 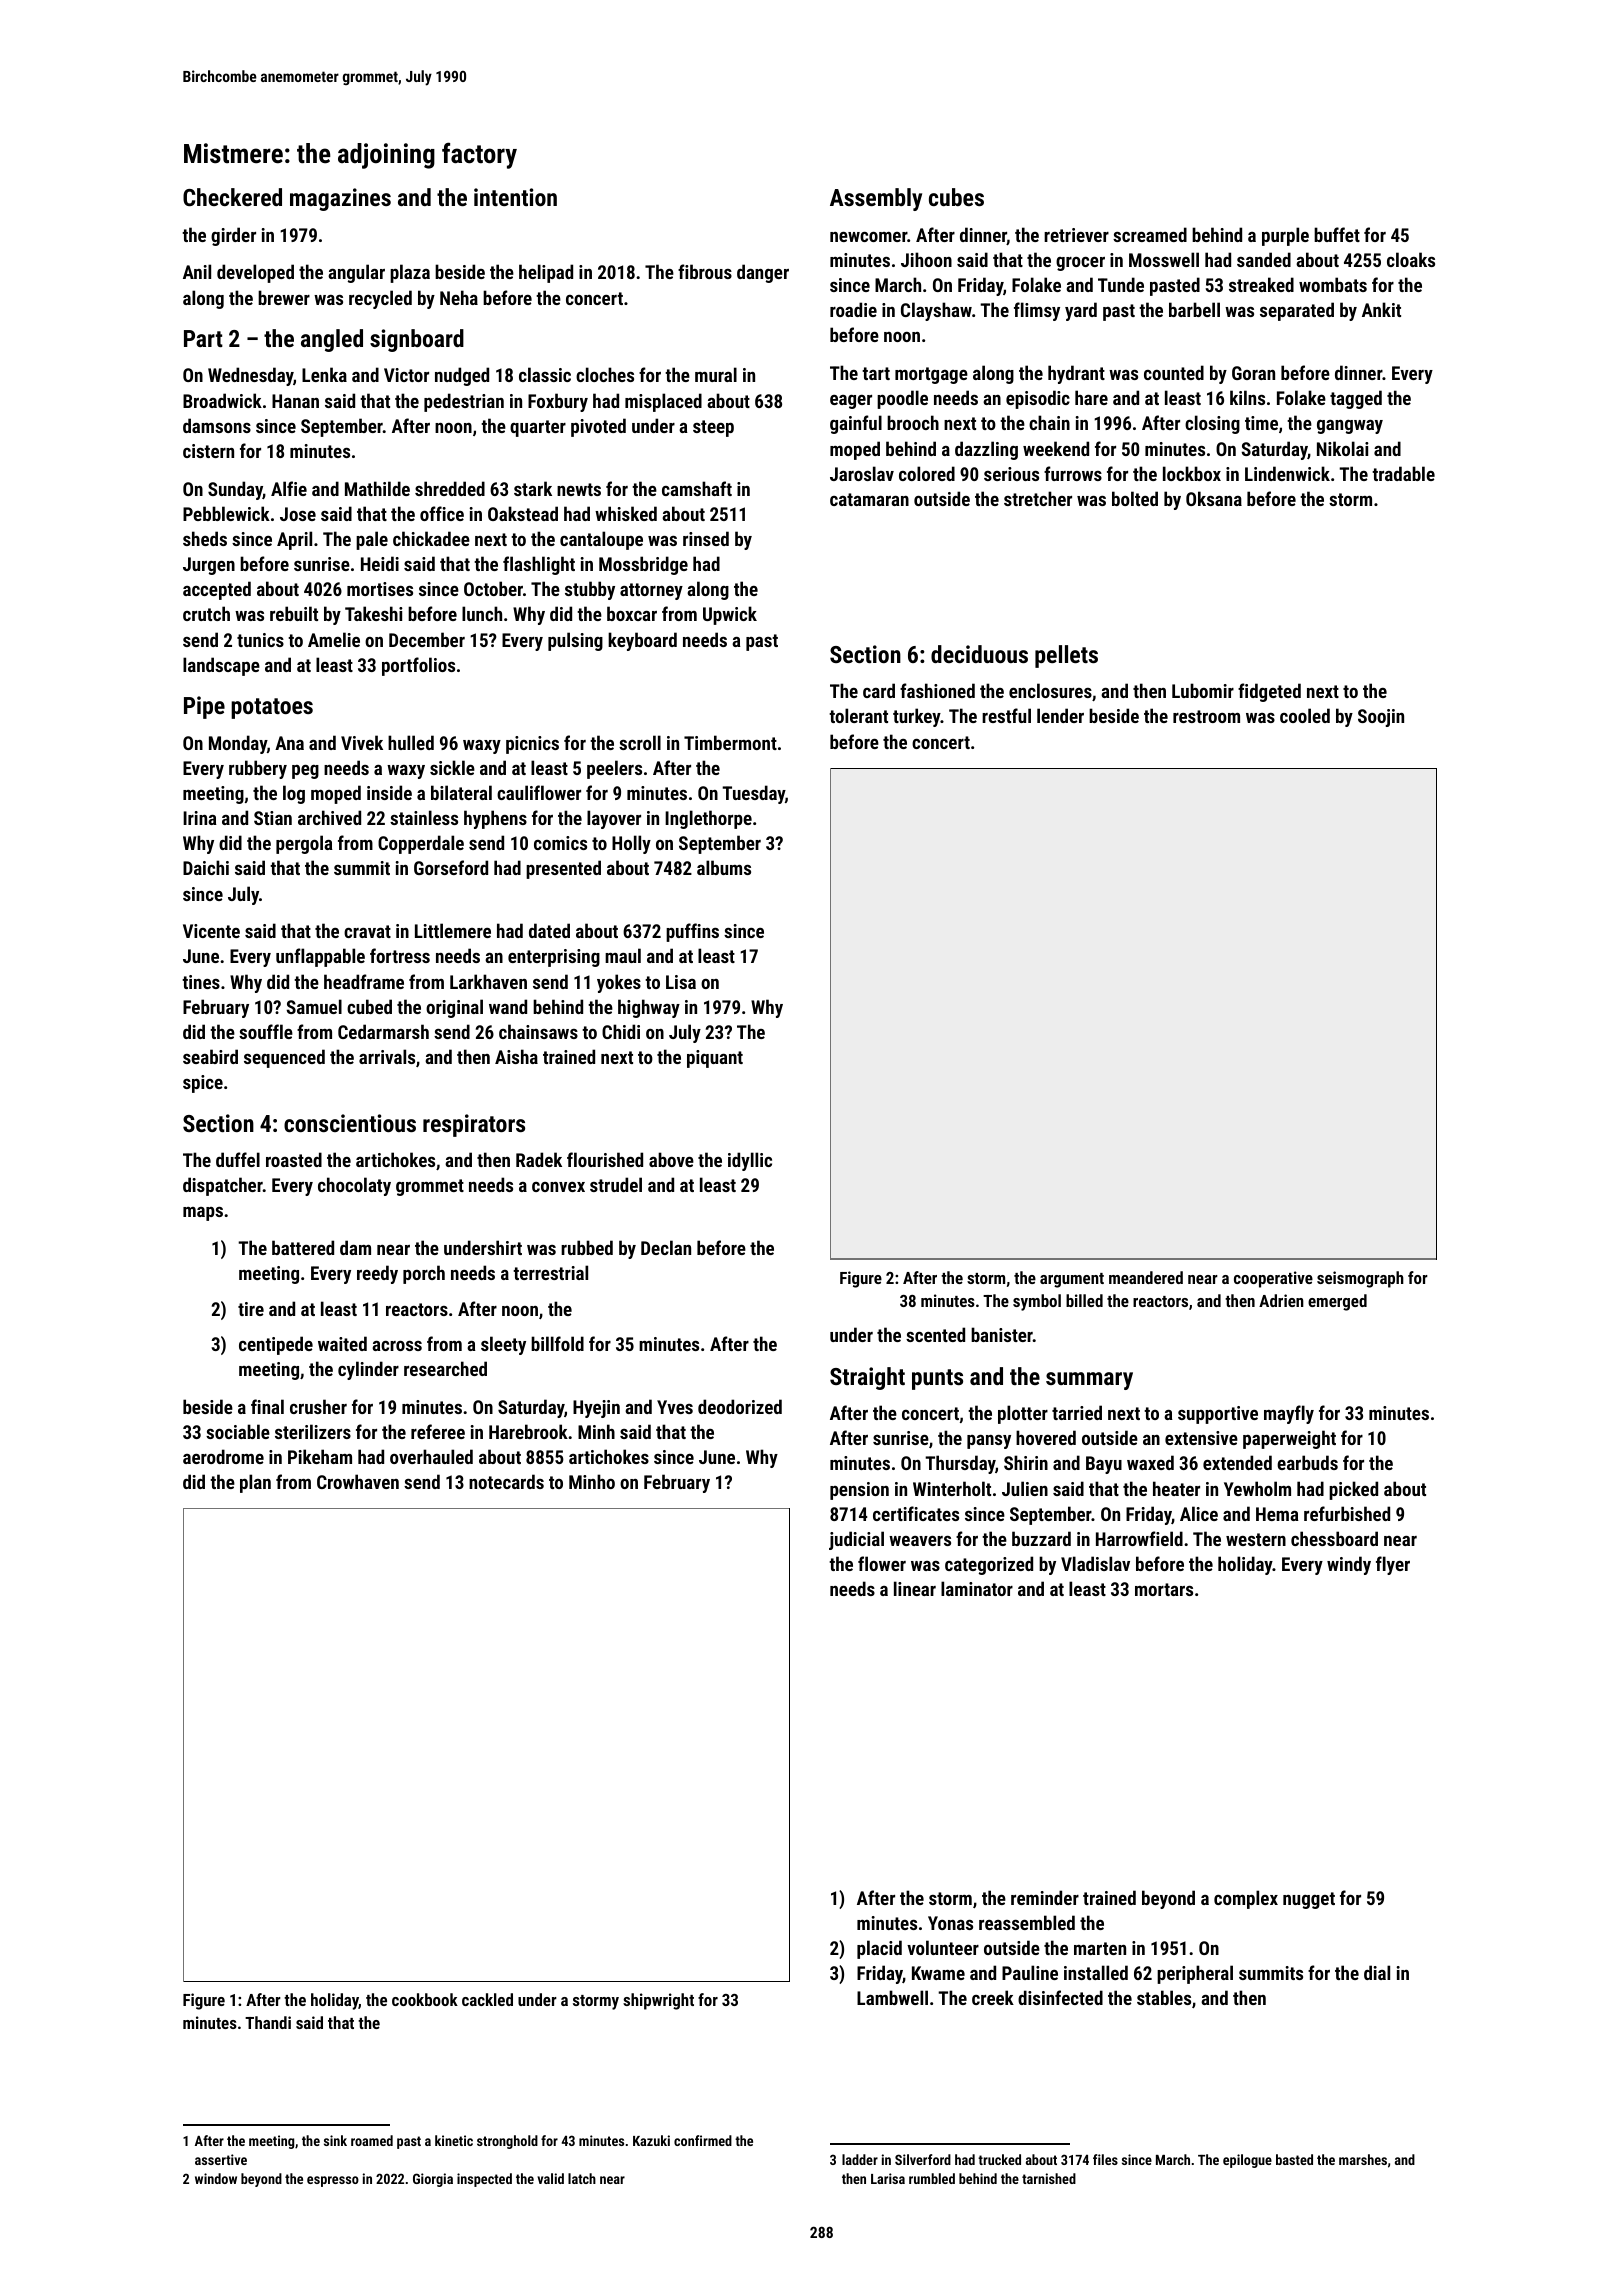 What do you see at coordinates (888, 2178) in the screenshot?
I see `Larisa` at bounding box center [888, 2178].
